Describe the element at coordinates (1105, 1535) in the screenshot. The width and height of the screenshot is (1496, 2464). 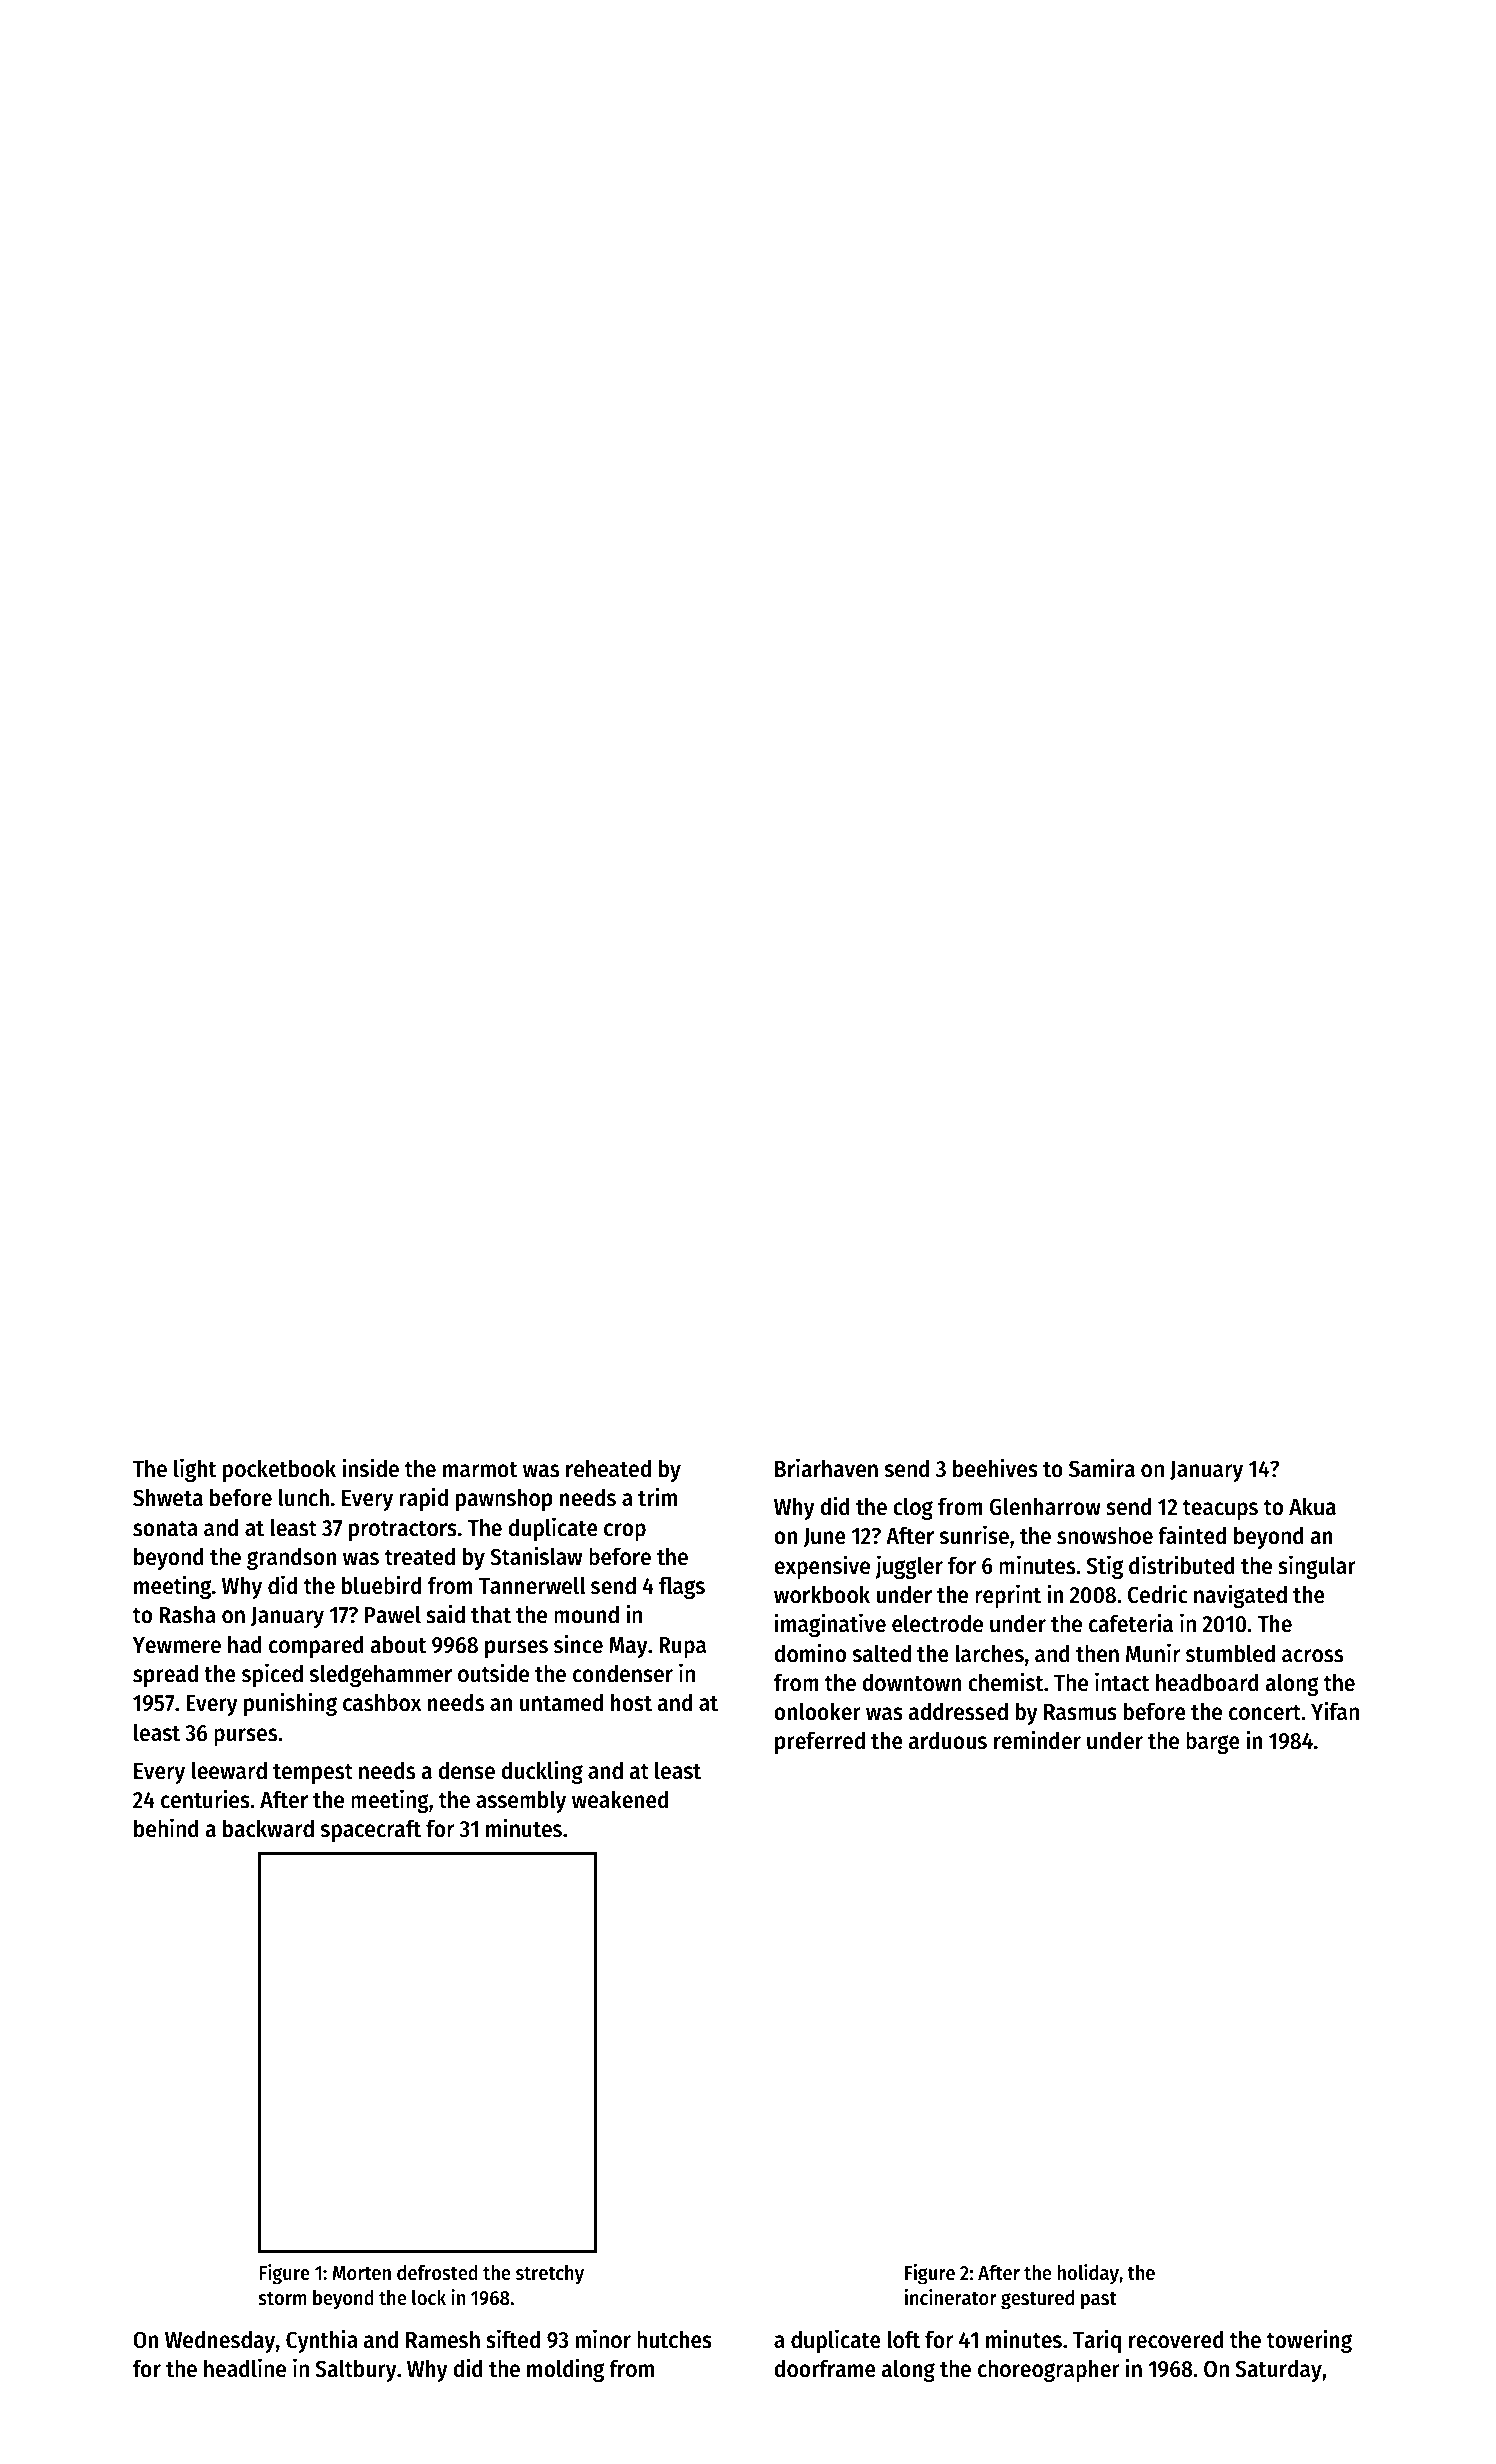
I see `snowshoe` at that location.
